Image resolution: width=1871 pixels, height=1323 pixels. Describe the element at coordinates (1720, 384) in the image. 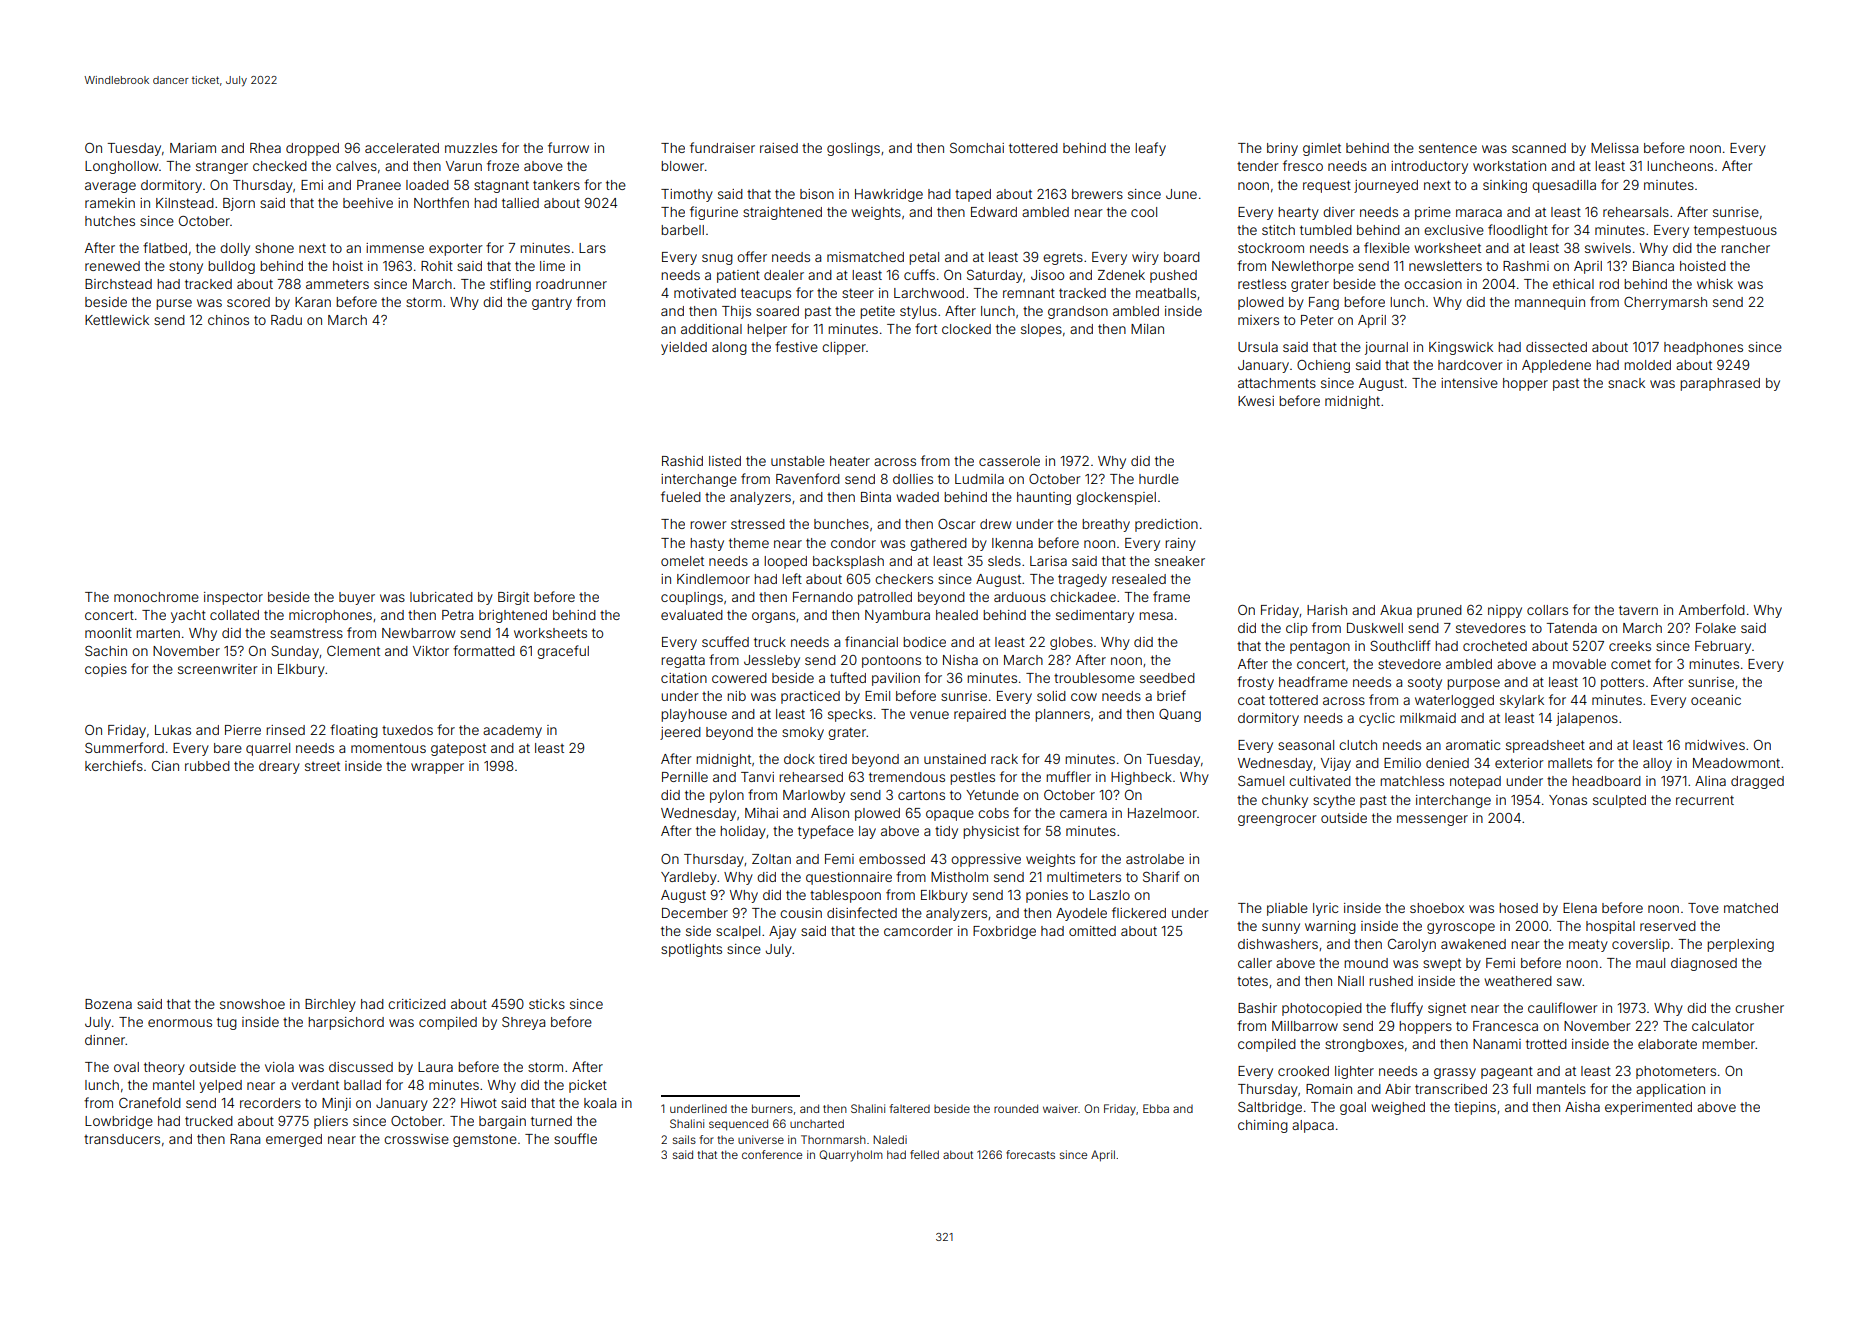

I see `paraphrased` at that location.
